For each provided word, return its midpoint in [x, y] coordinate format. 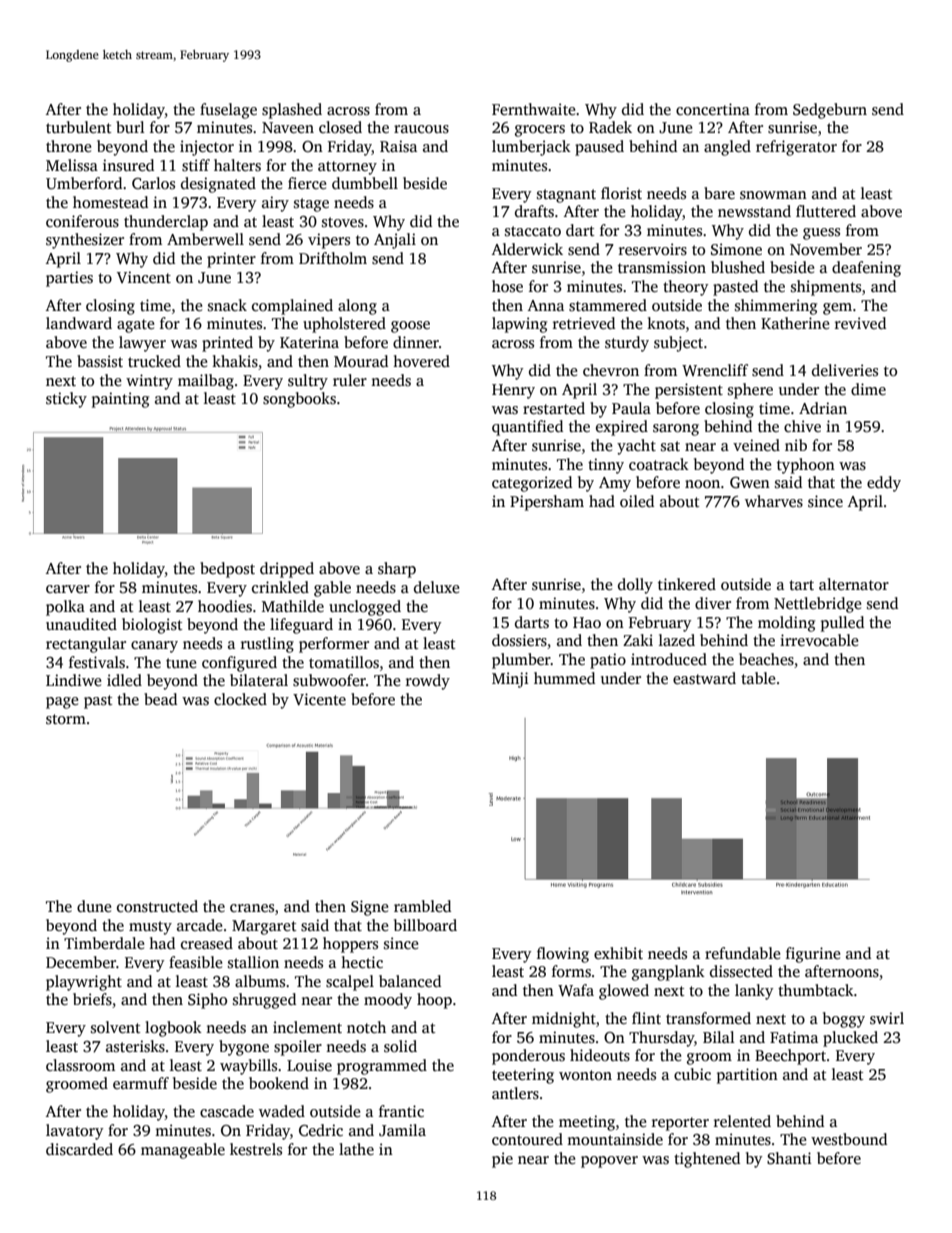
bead [160, 699]
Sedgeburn [830, 111]
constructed [157, 906]
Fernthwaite [534, 109]
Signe [370, 908]
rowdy [428, 682]
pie [502, 1160]
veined [756, 445]
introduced [669, 659]
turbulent [79, 127]
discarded [79, 1149]
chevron [611, 370]
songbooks [299, 400]
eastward [704, 678]
